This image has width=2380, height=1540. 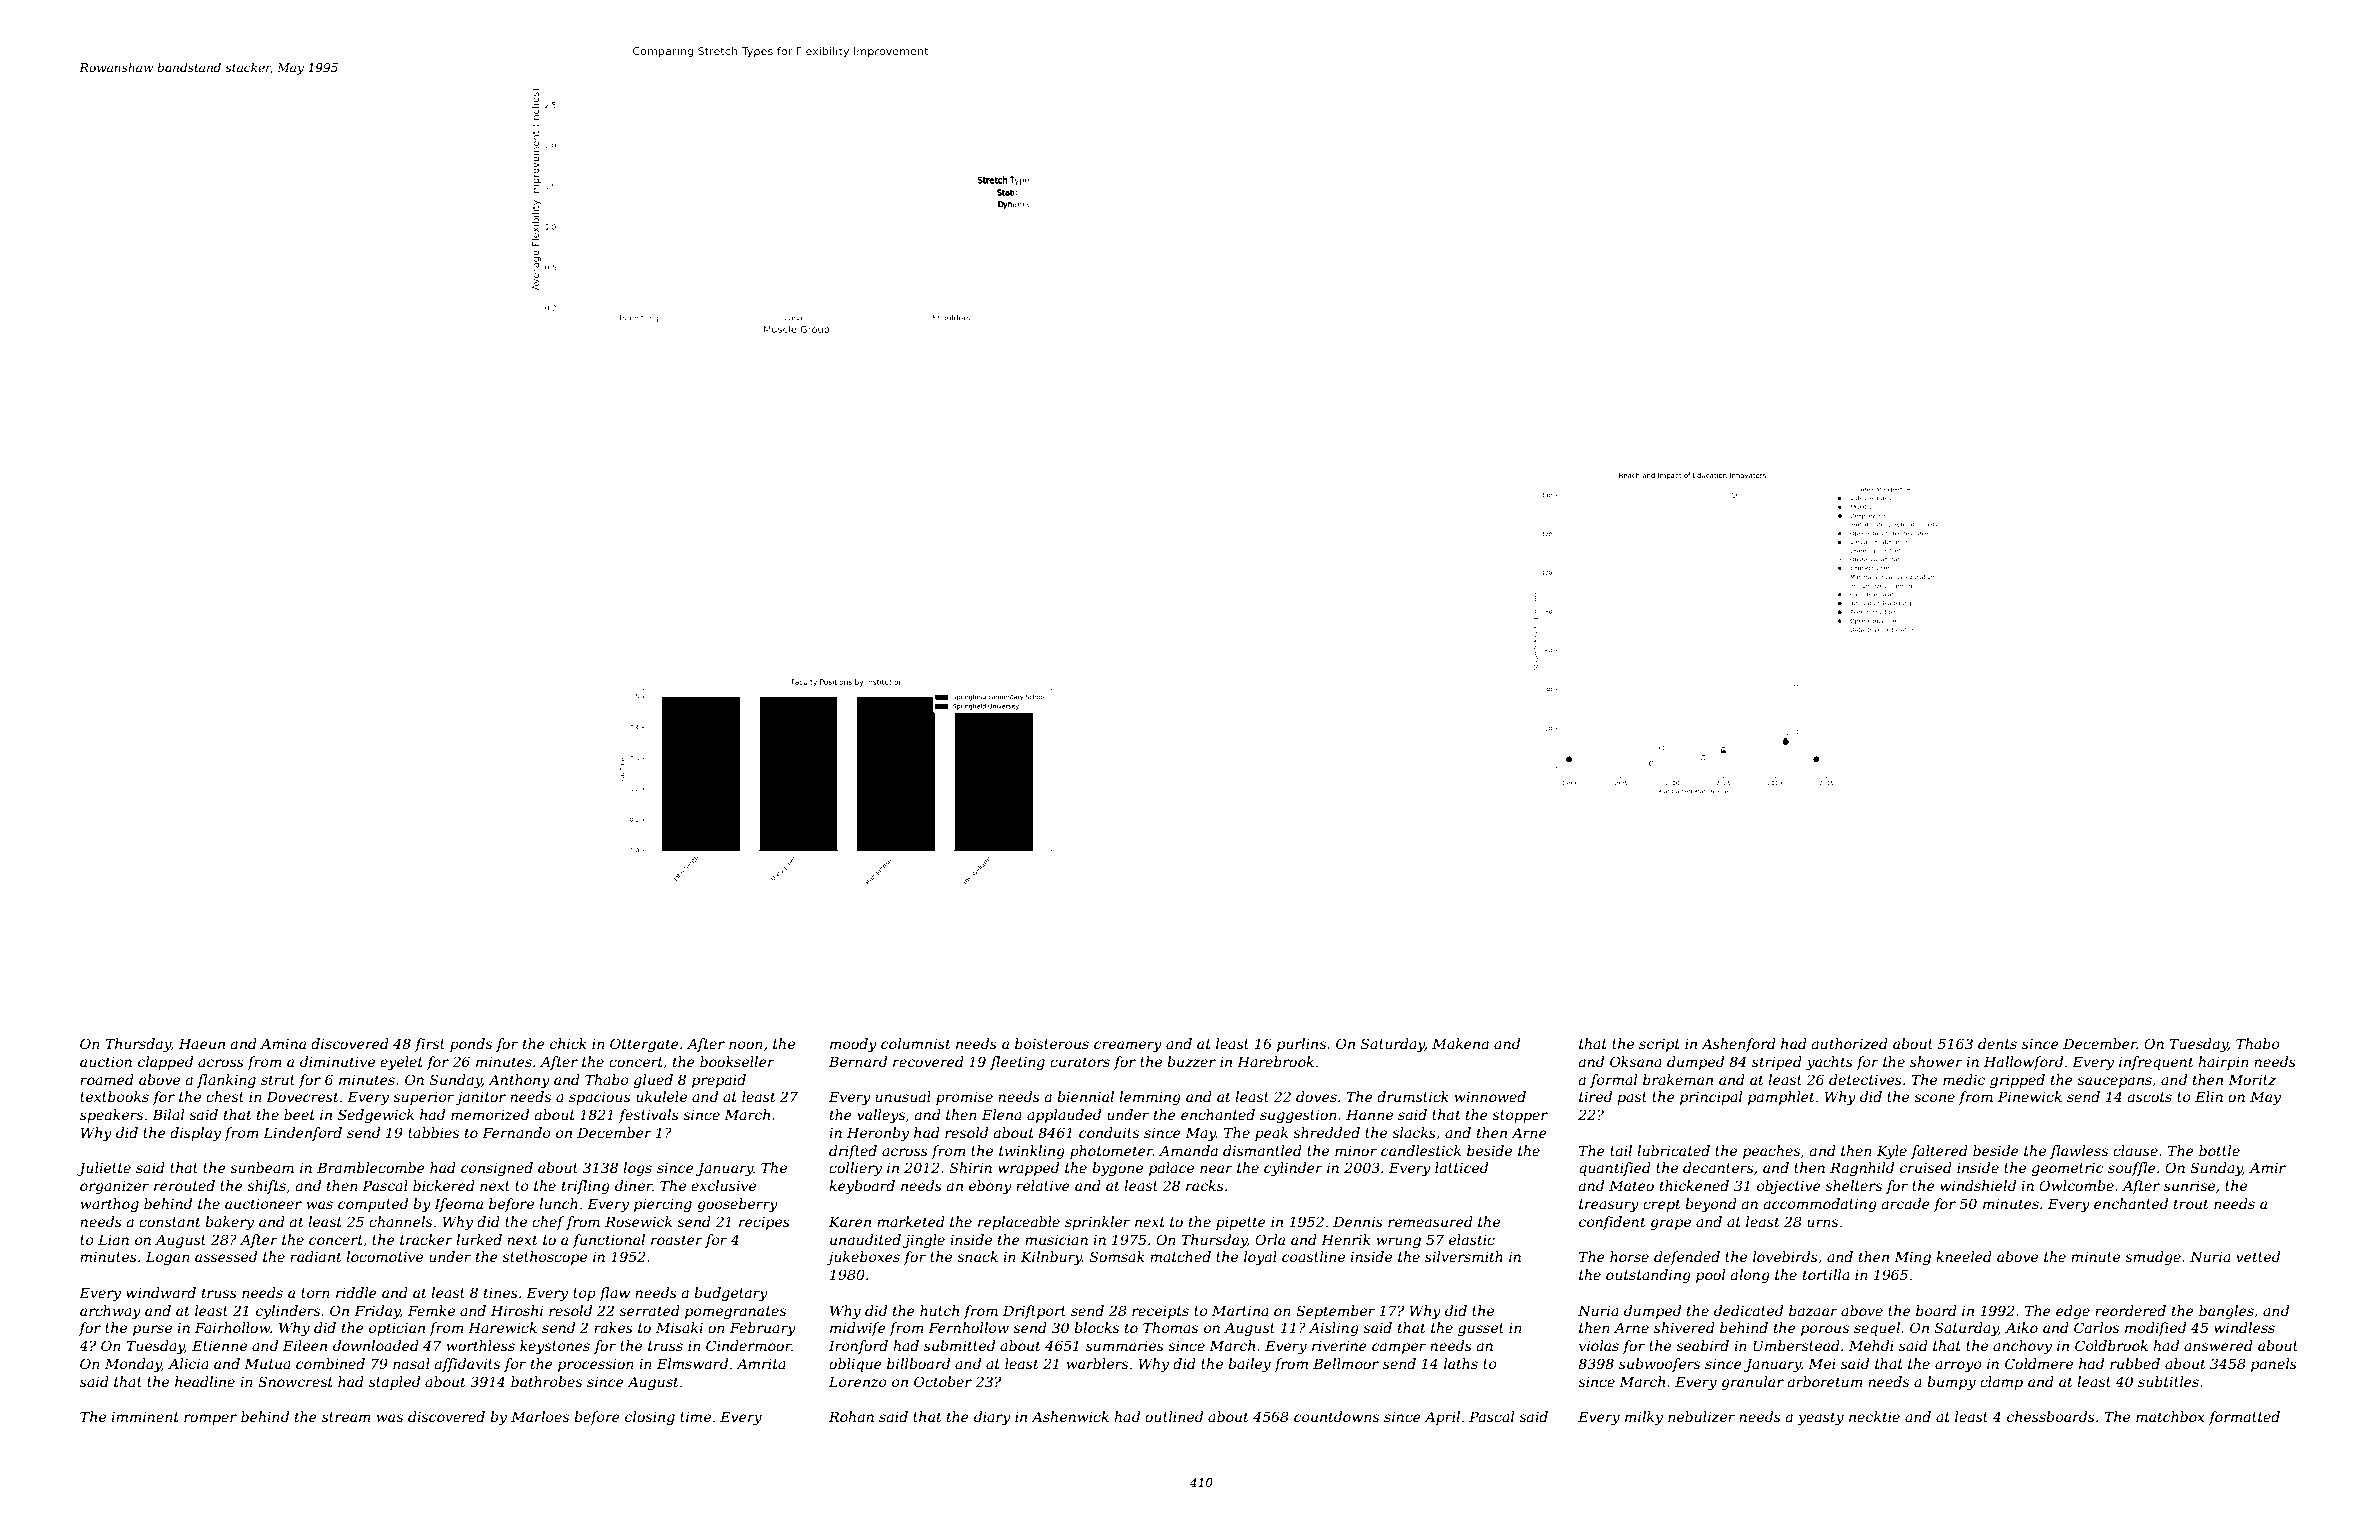 What do you see at coordinates (568, 1043) in the image?
I see `chick` at bounding box center [568, 1043].
